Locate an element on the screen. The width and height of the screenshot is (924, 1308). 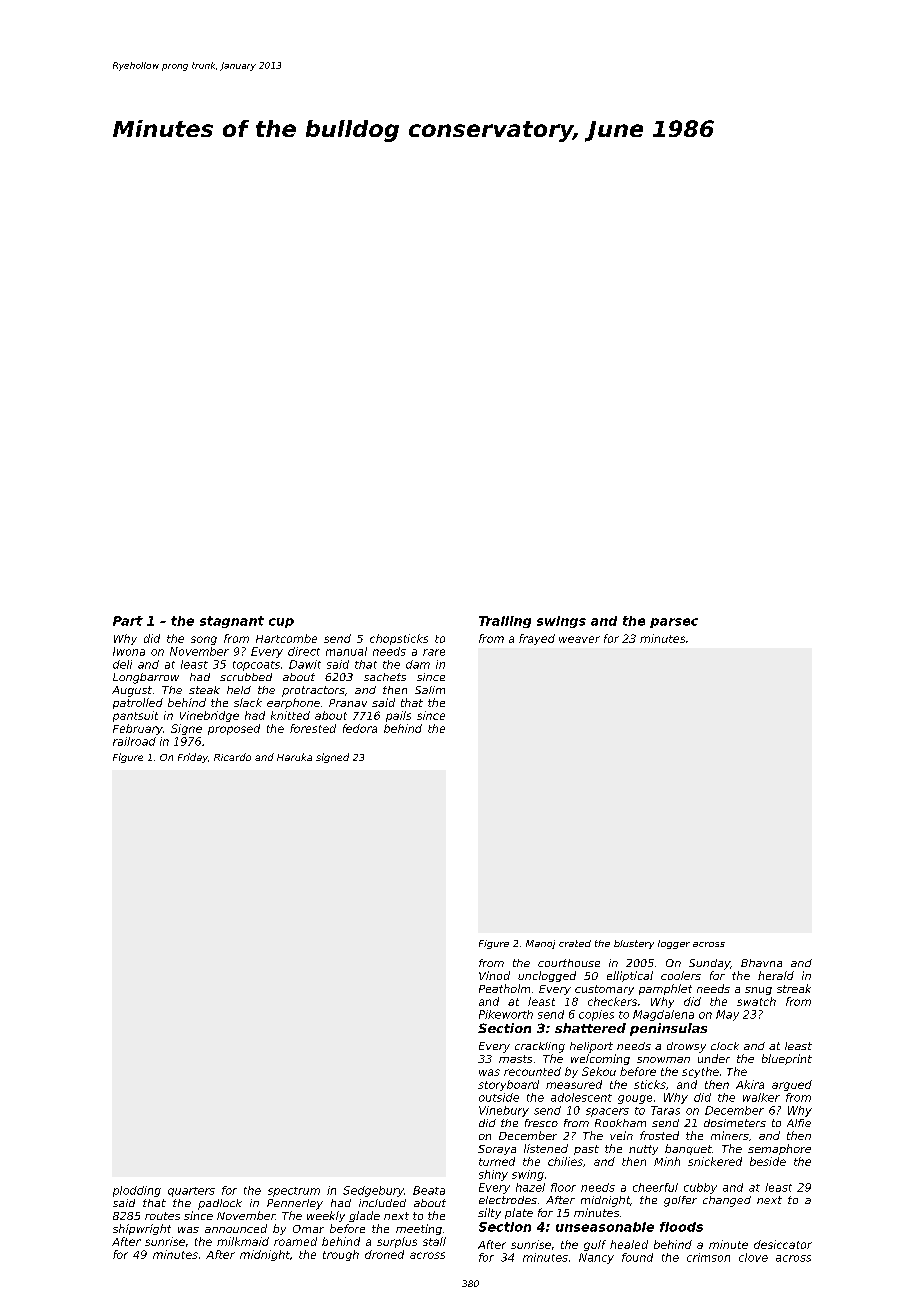
Friday is located at coordinates (193, 758).
